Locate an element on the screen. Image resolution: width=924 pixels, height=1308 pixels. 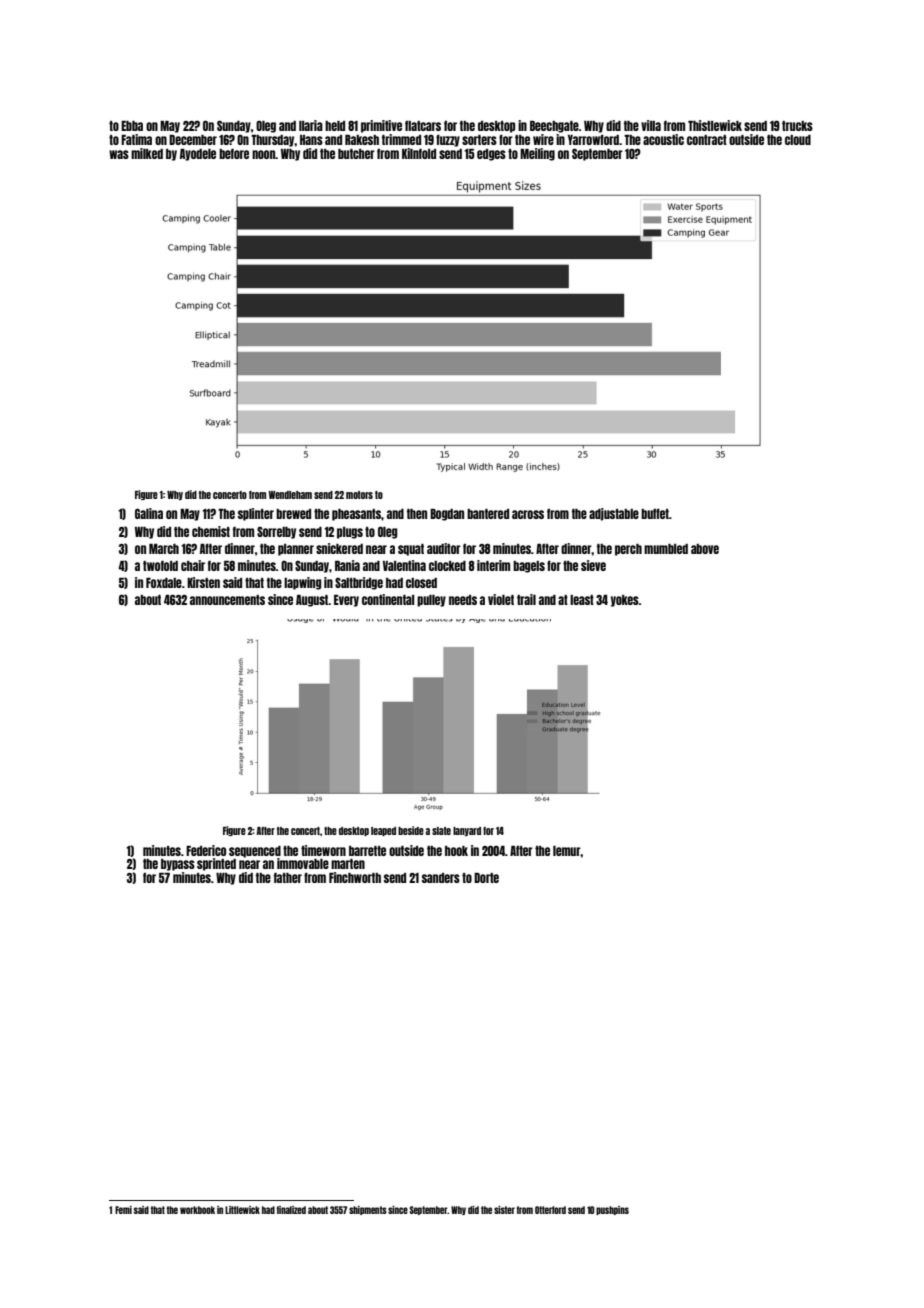
butcher is located at coordinates (356, 154).
